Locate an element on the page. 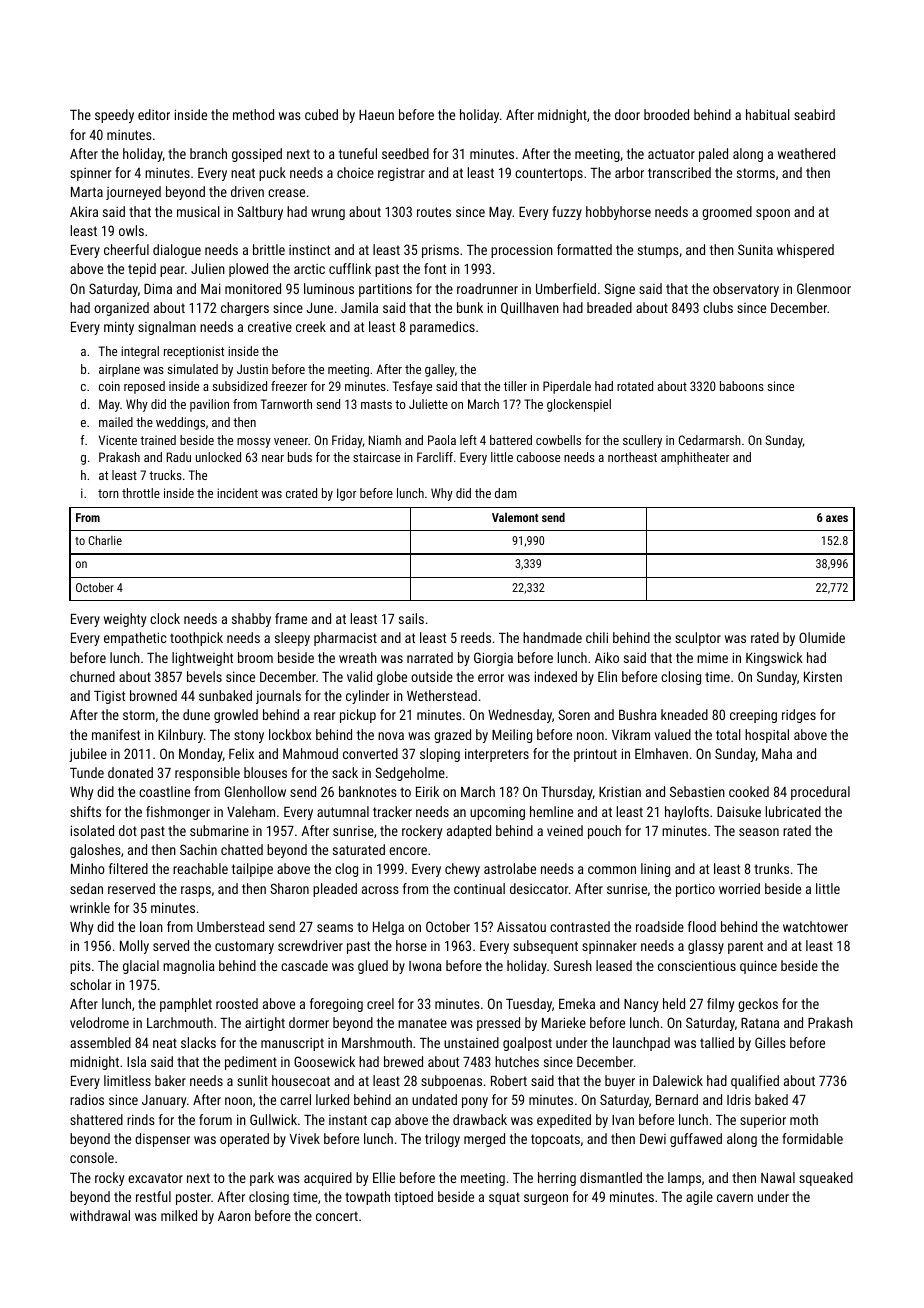 Image resolution: width=924 pixels, height=1308 pixels. procedural is located at coordinates (820, 793).
